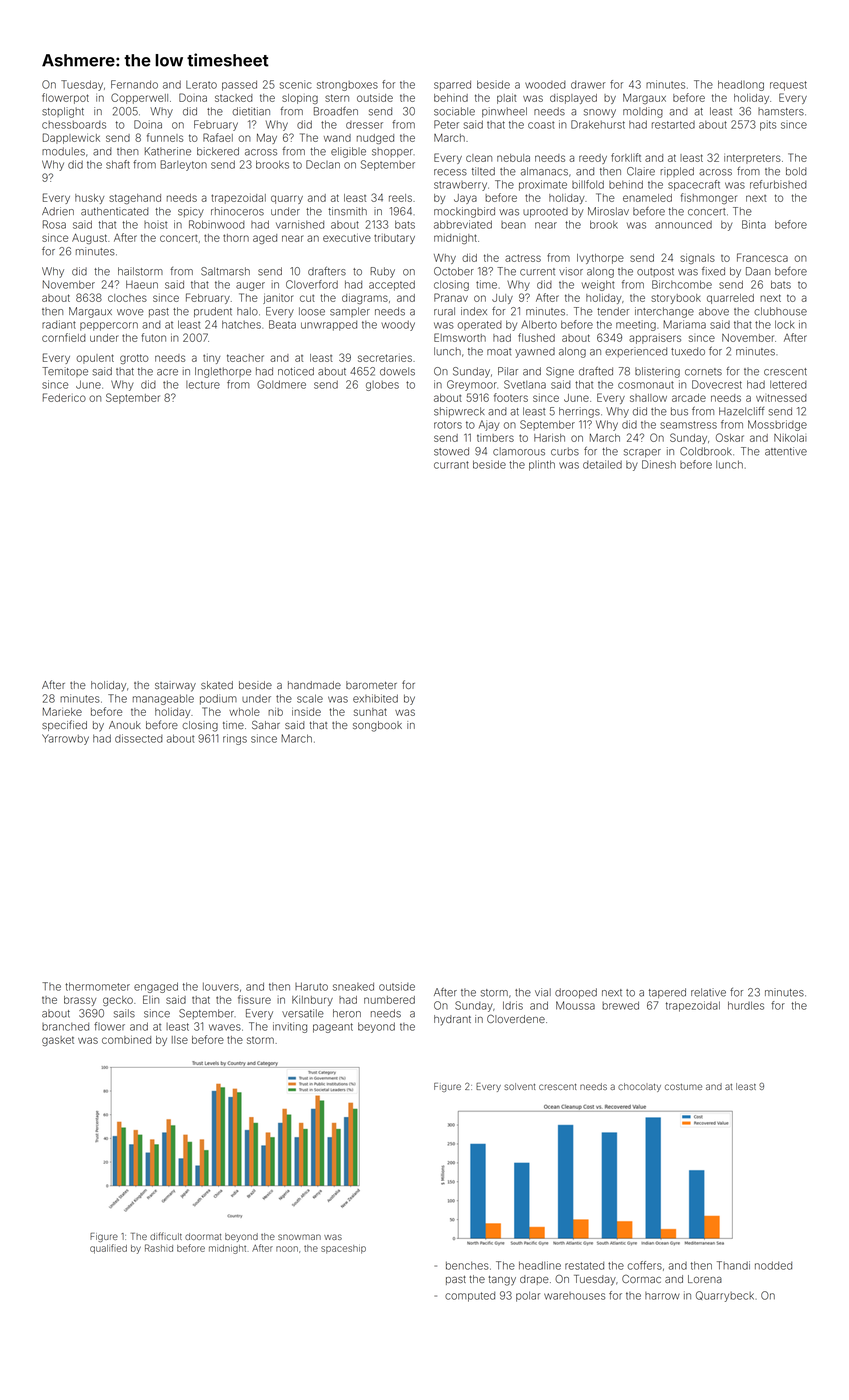  I want to click on stagehand, so click(135, 199).
